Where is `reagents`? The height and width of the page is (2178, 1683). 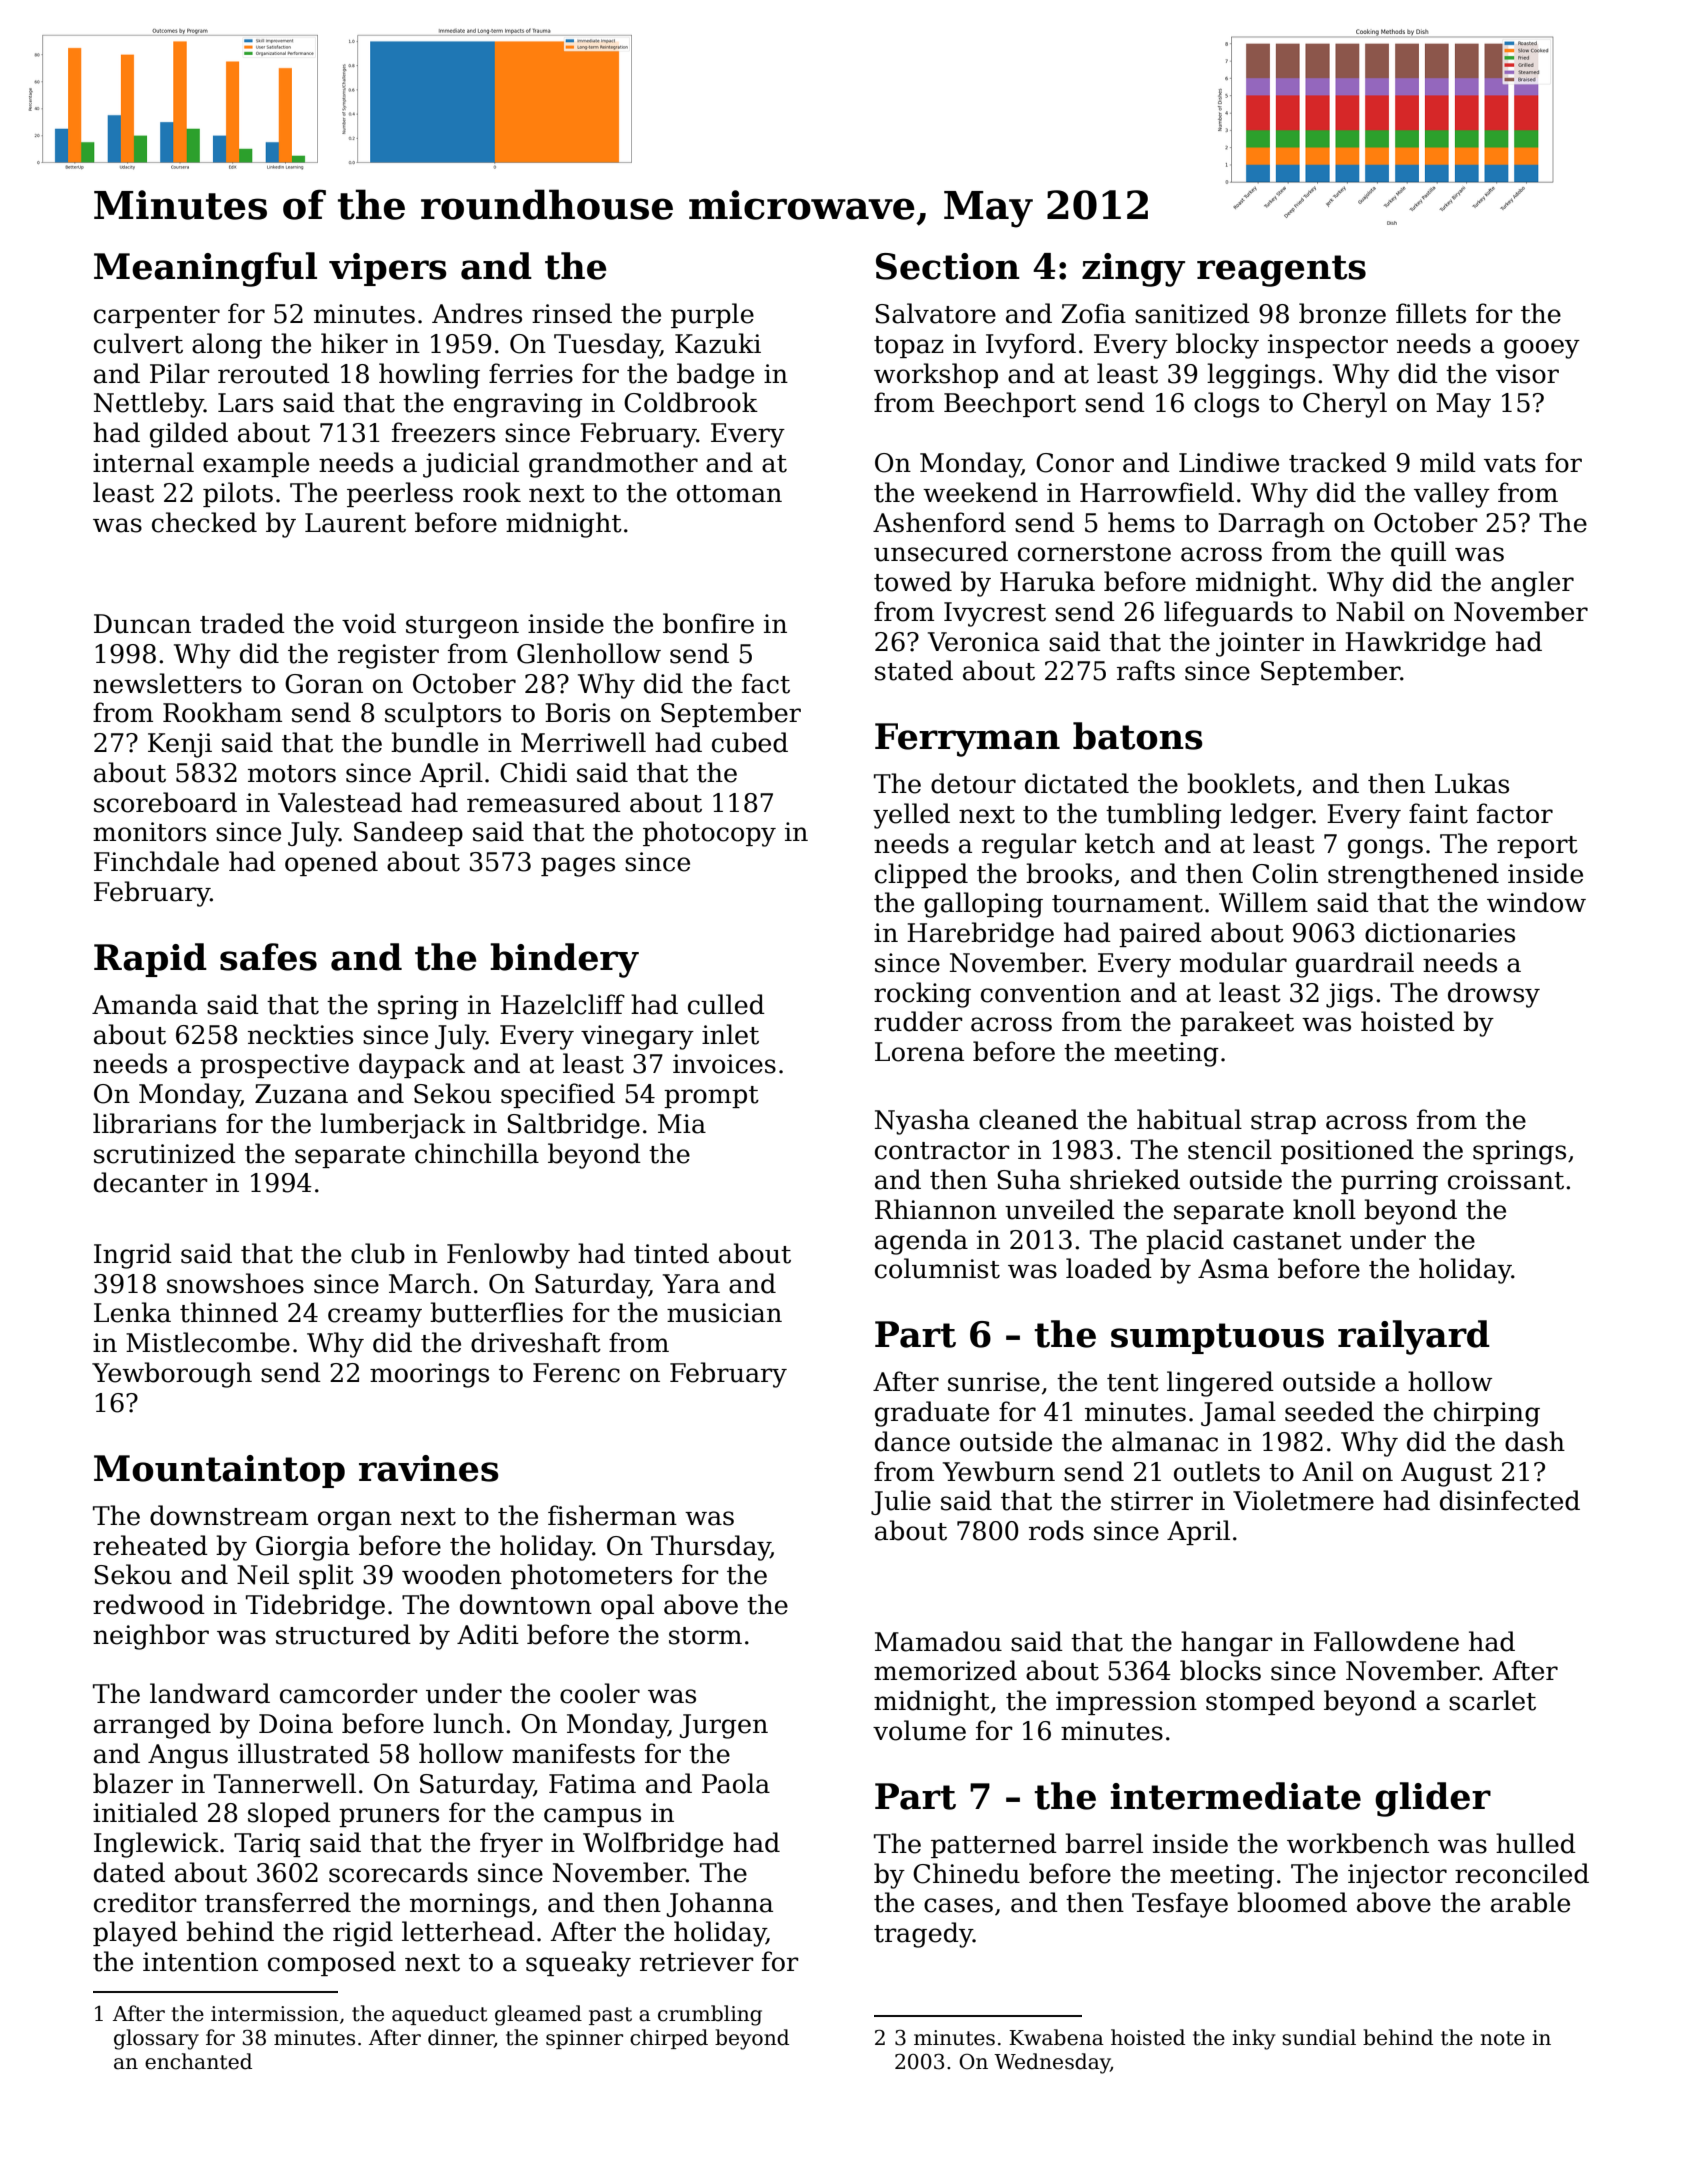
reagents is located at coordinates (1281, 271).
